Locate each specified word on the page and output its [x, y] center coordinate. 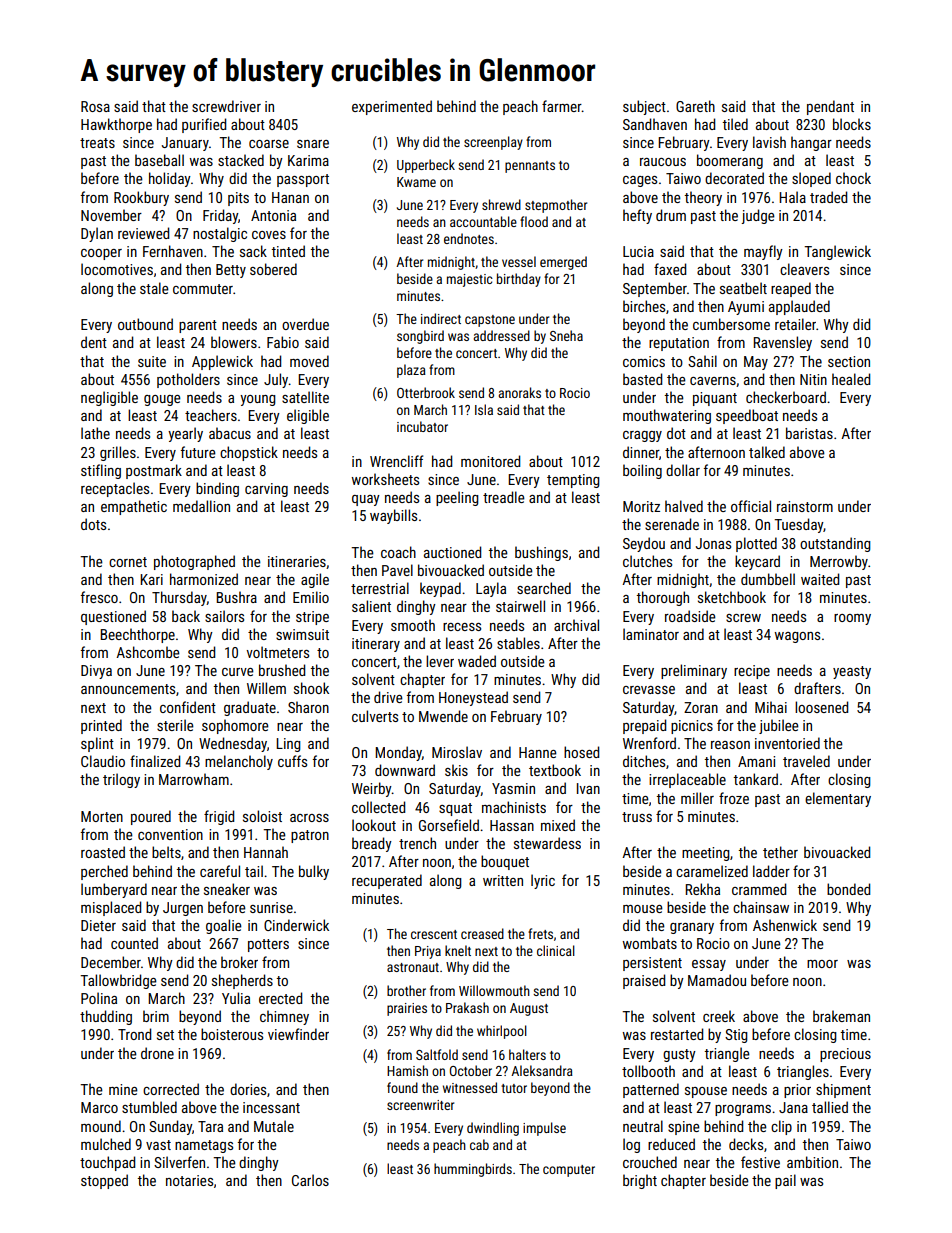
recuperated [387, 881]
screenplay [493, 143]
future [198, 452]
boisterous [232, 1034]
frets [540, 933]
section [849, 361]
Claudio [103, 761]
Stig [736, 1036]
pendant [830, 107]
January [185, 144]
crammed [759, 889]
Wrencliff [396, 461]
